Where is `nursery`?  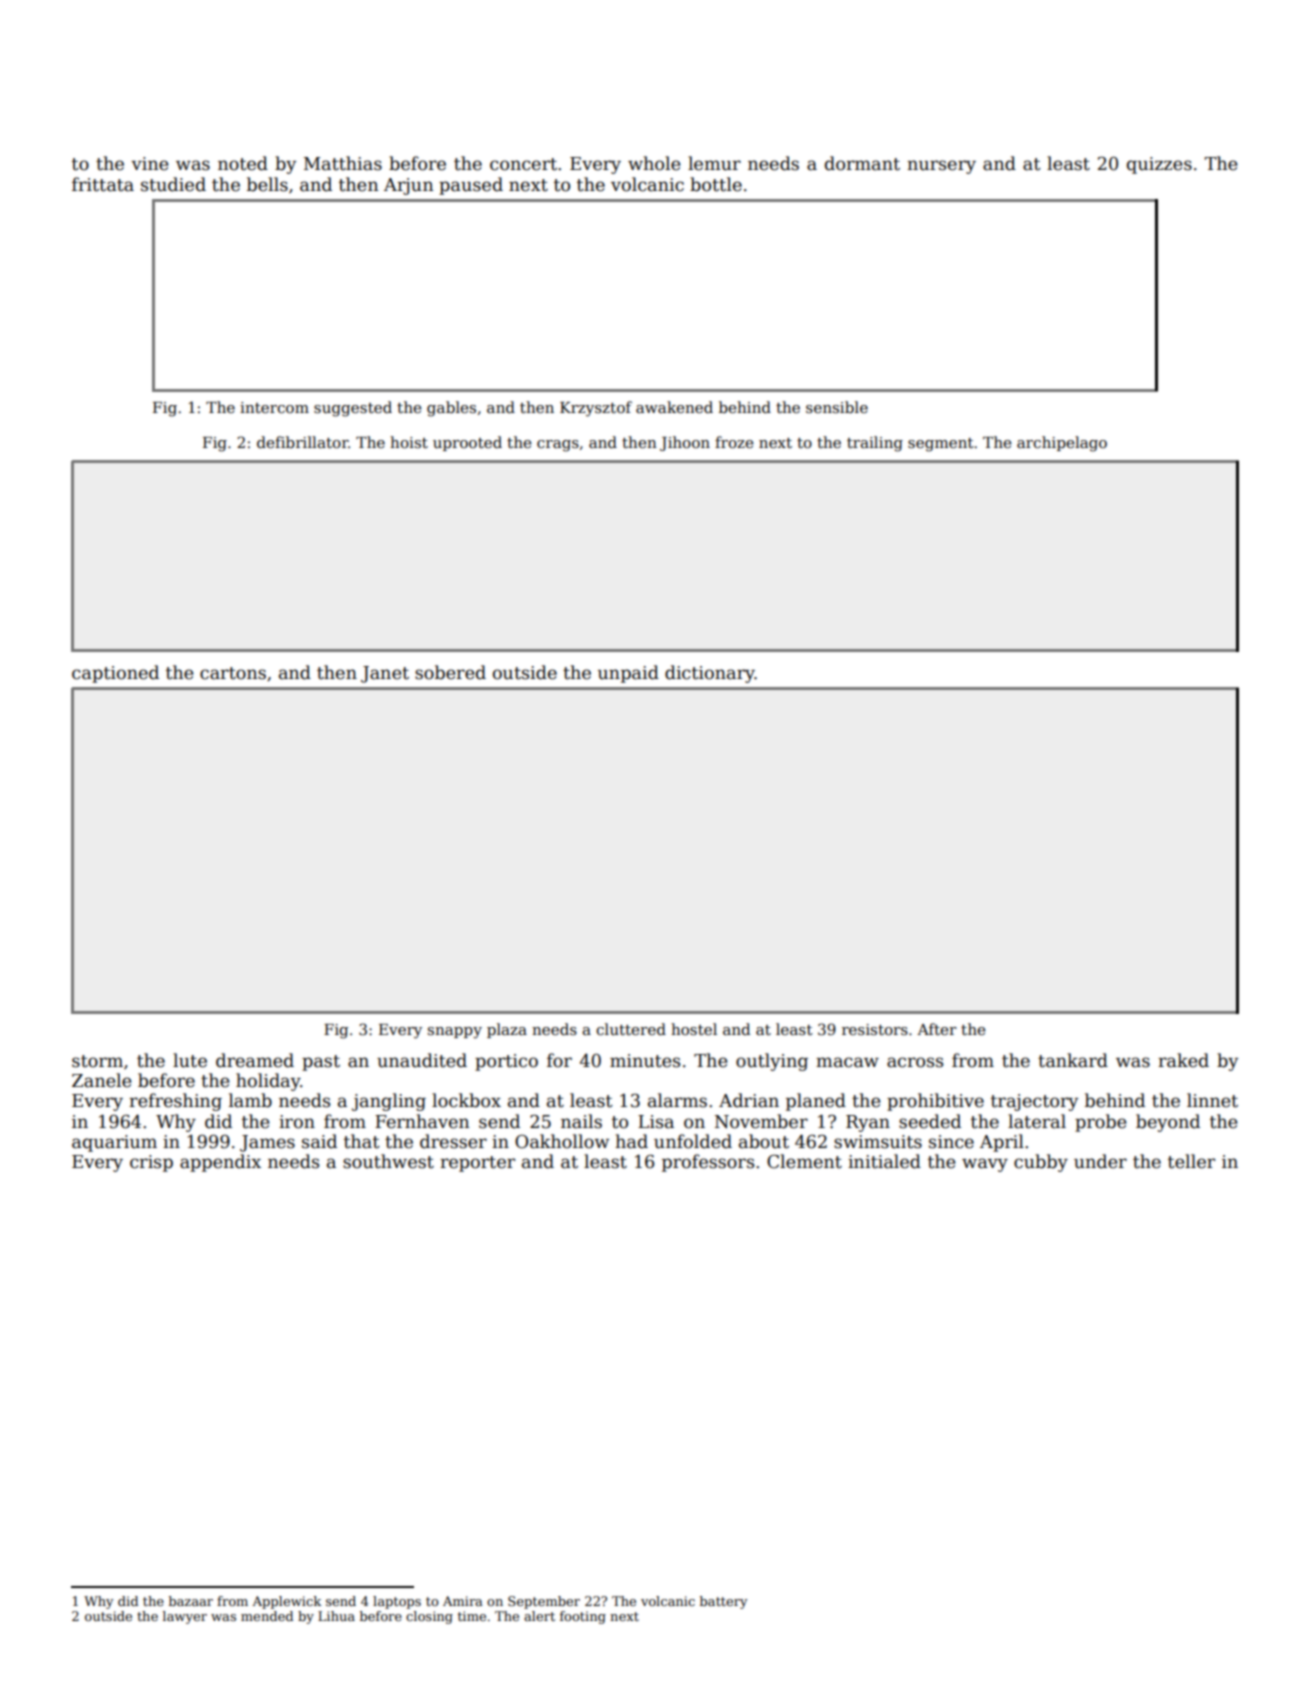
nursery is located at coordinates (941, 167).
